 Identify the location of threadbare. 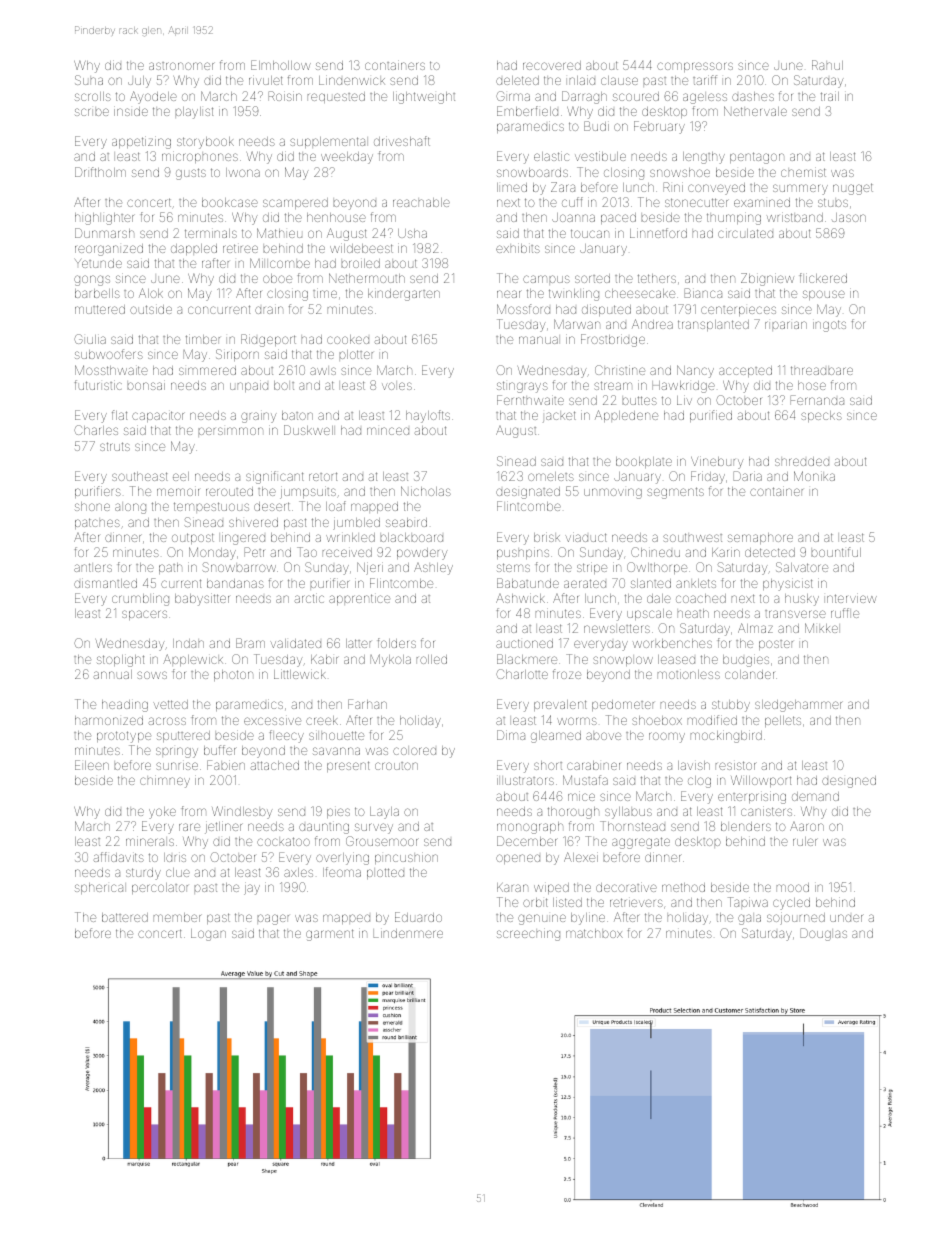
(822, 370).
